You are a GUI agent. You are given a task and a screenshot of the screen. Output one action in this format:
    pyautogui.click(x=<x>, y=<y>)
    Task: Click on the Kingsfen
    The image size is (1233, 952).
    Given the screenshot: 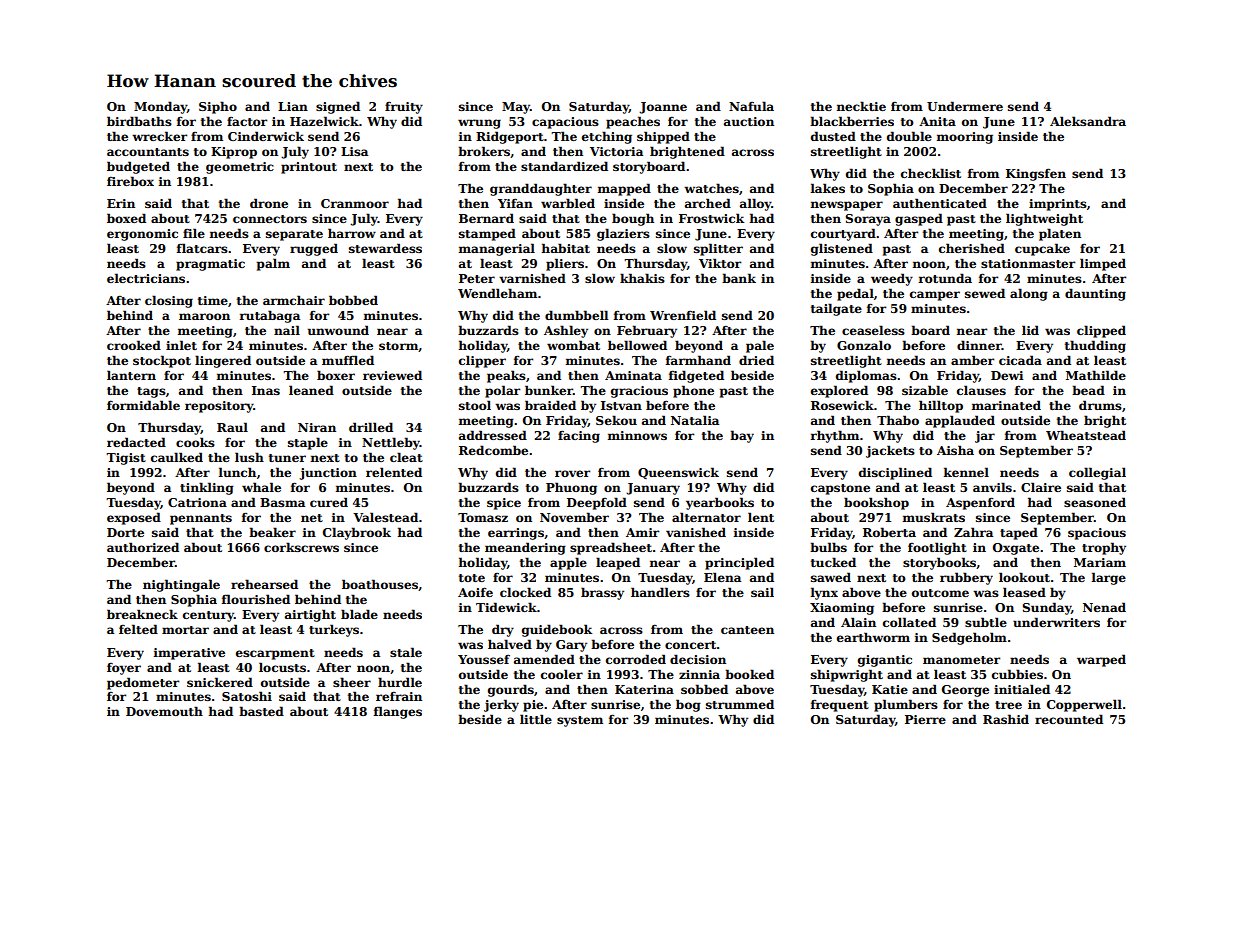 What is the action you would take?
    pyautogui.click(x=1036, y=175)
